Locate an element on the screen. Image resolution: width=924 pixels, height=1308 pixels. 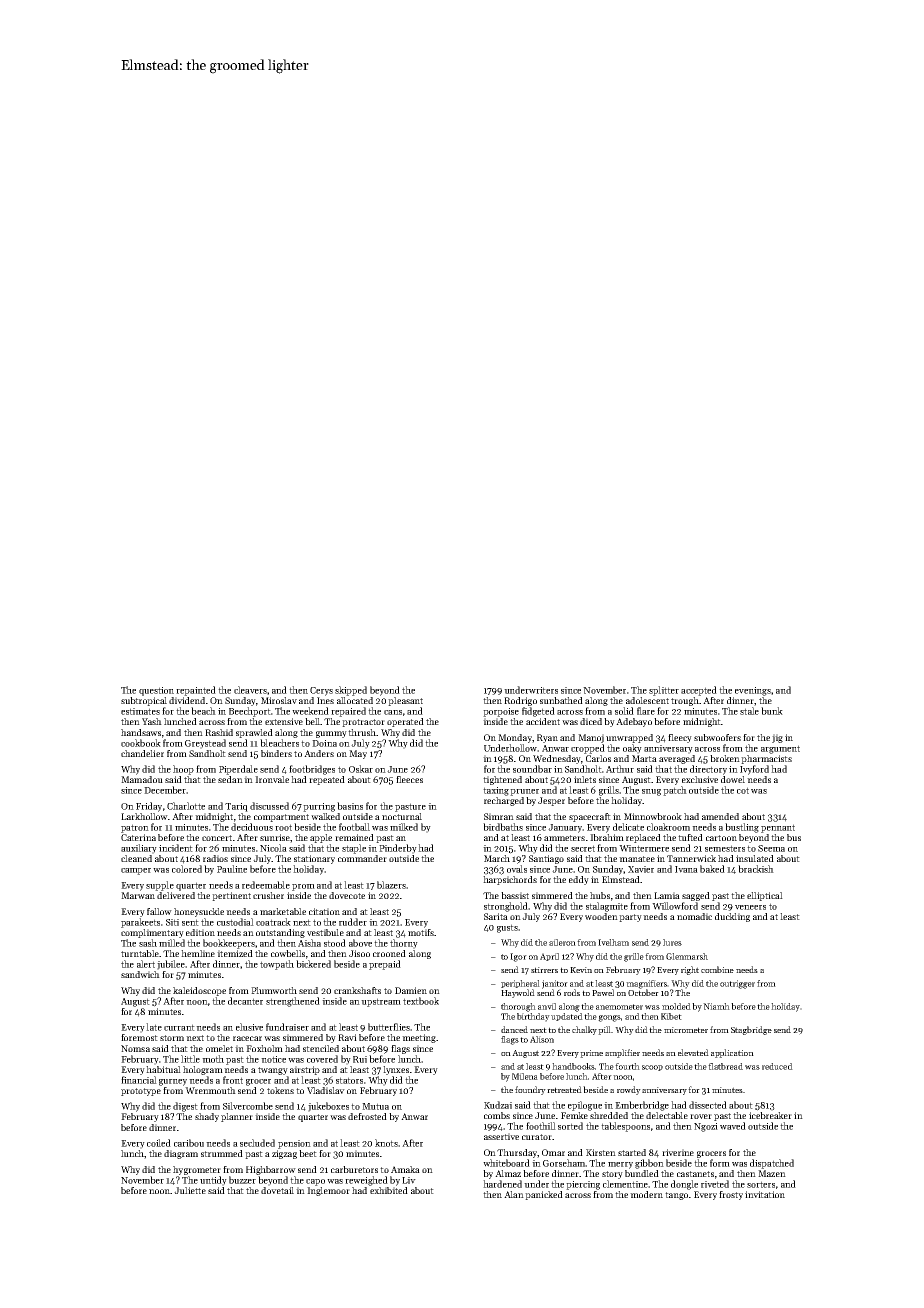
weekend is located at coordinates (310, 711).
